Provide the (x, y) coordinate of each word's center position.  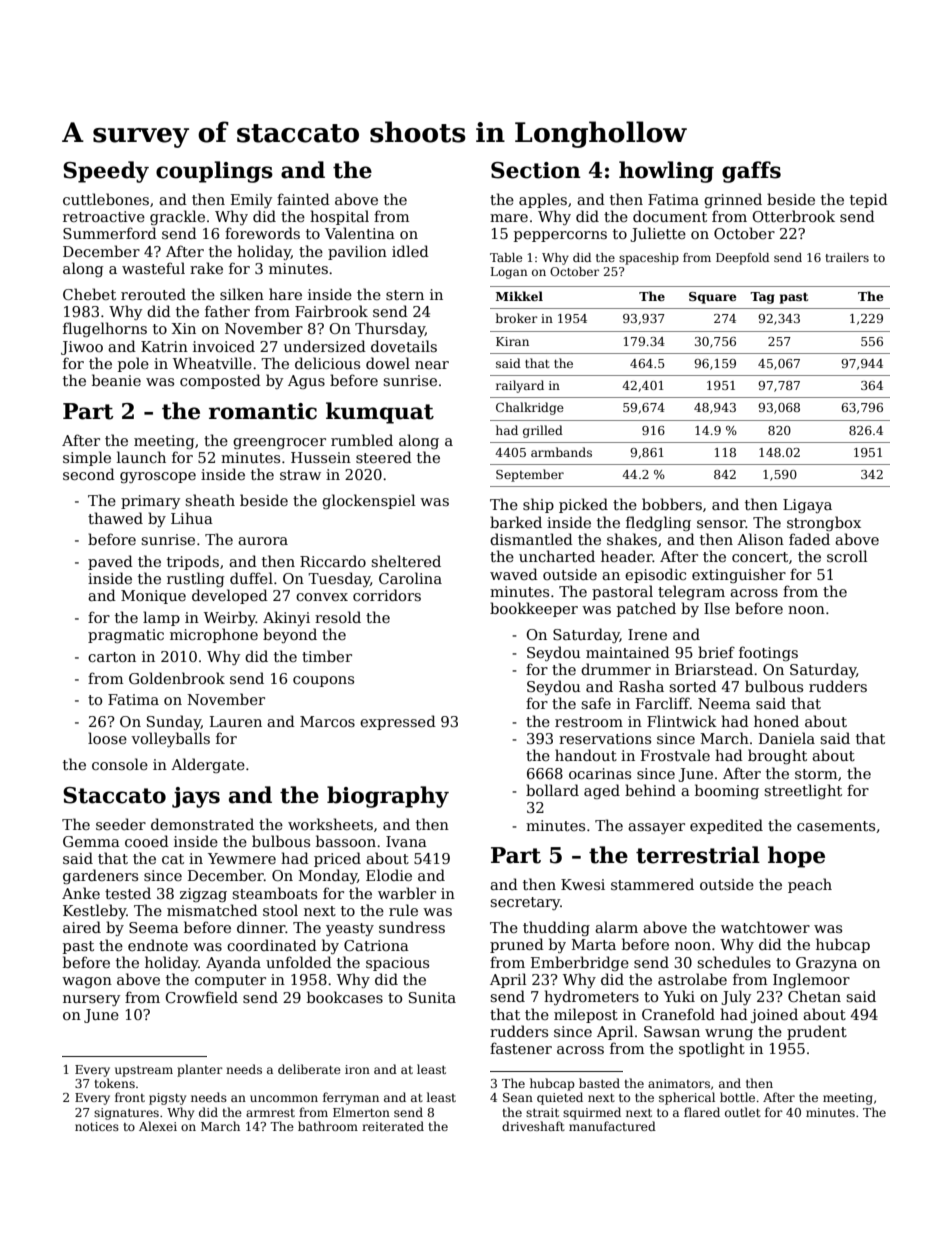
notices (97, 1126)
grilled (543, 431)
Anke (81, 893)
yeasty (350, 929)
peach (810, 885)
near (432, 365)
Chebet (89, 294)
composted (220, 381)
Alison (760, 539)
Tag (762, 298)
